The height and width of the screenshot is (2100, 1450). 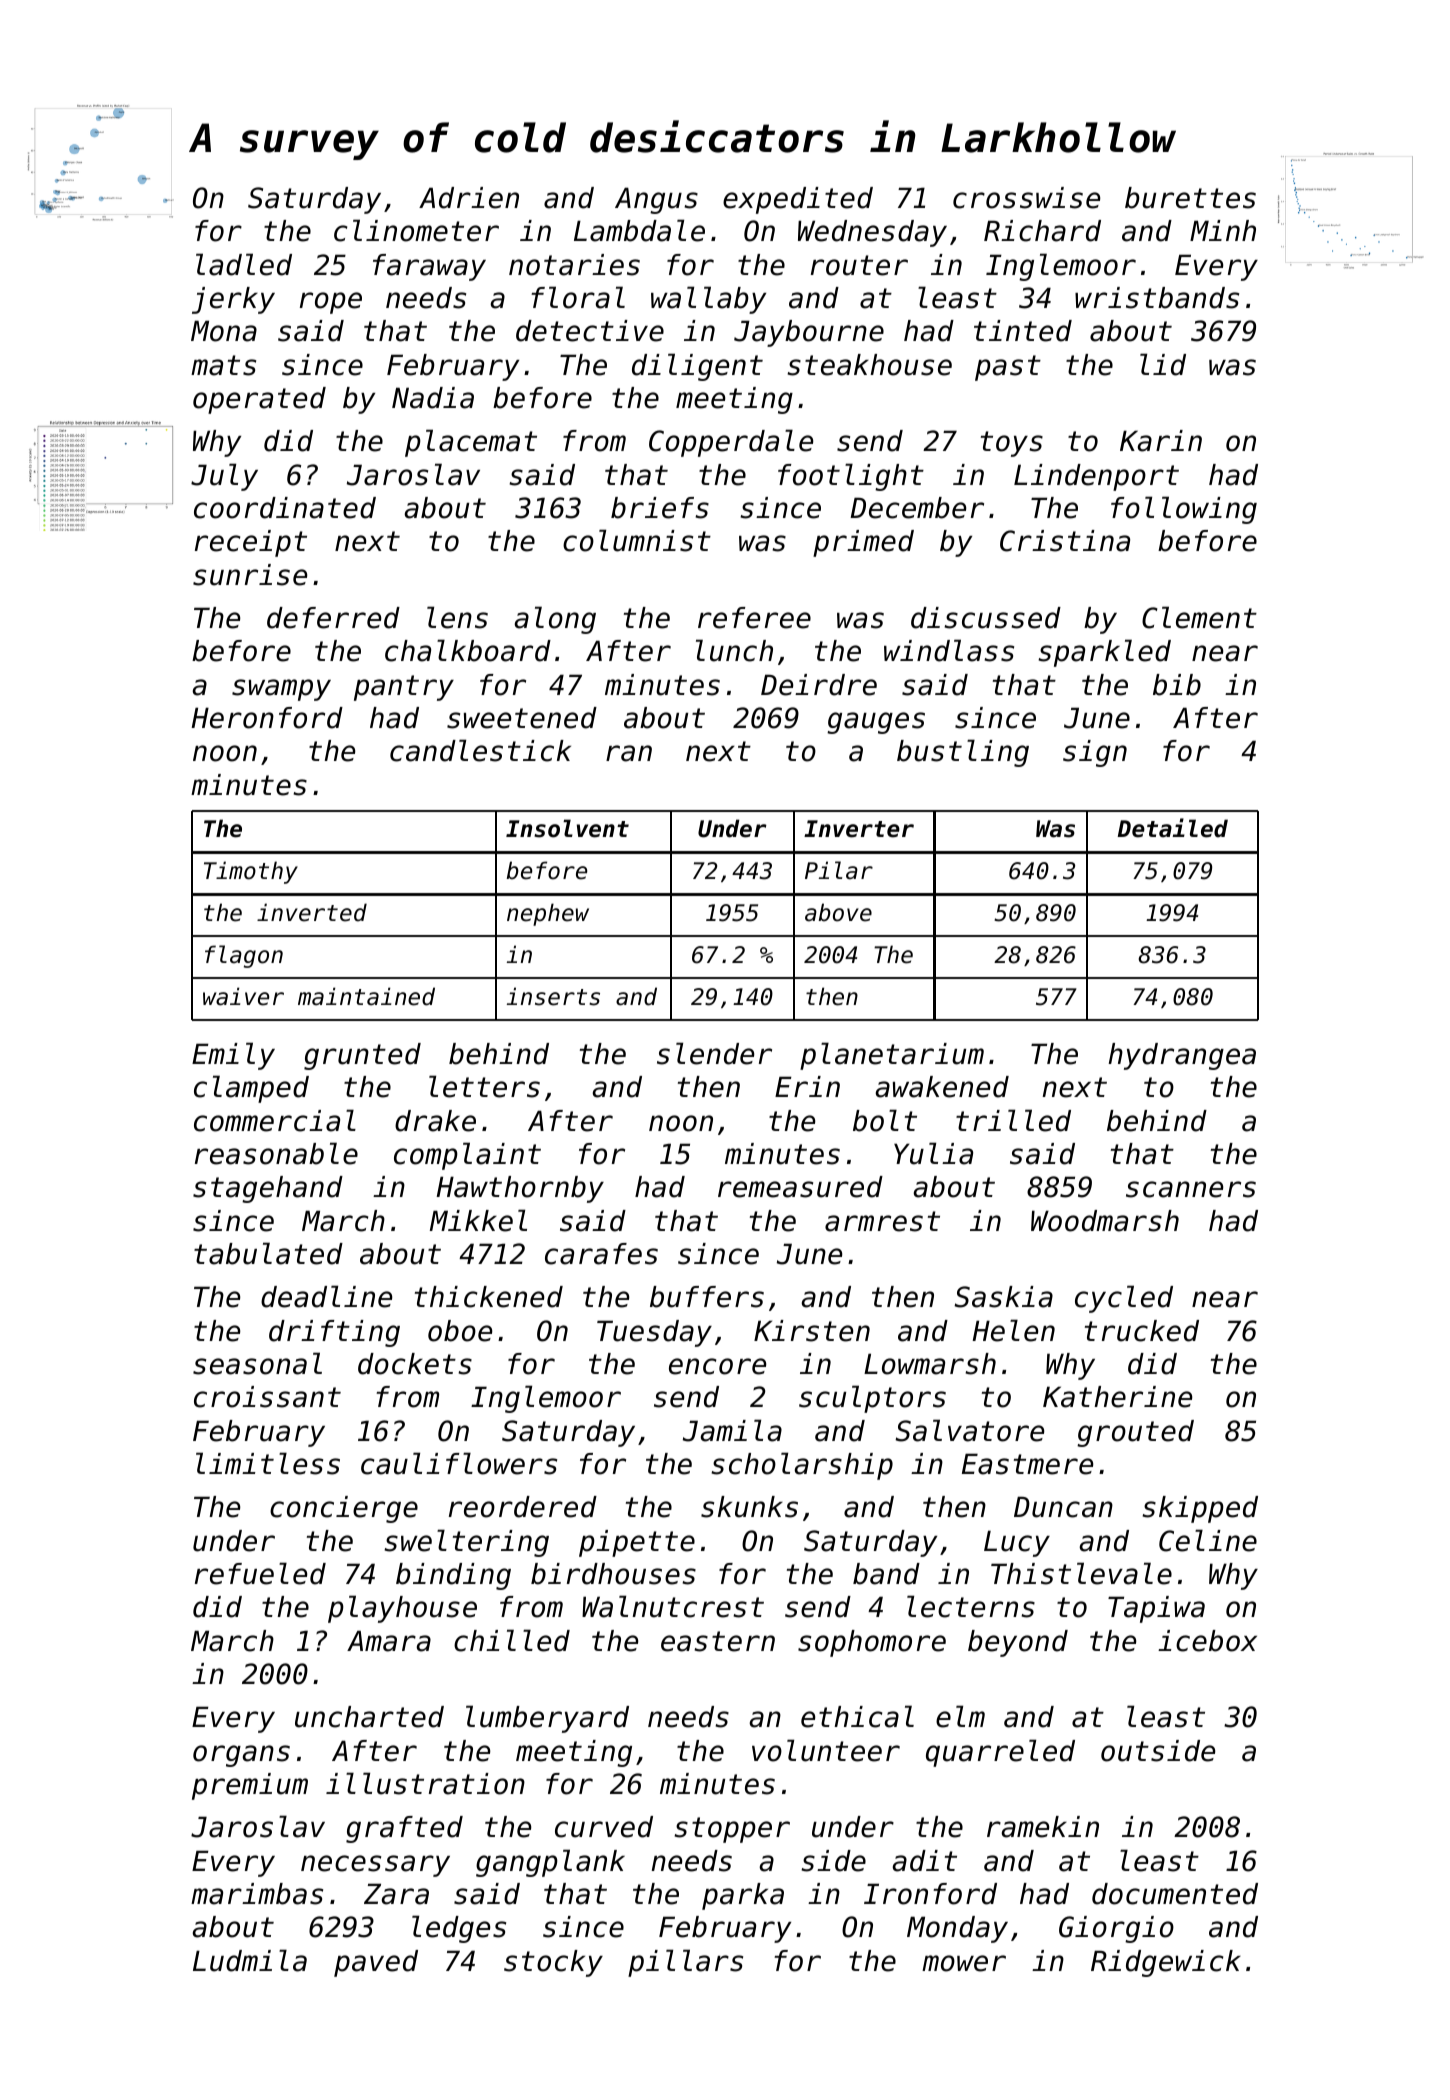 I want to click on Eastmere, so click(x=1027, y=1464).
